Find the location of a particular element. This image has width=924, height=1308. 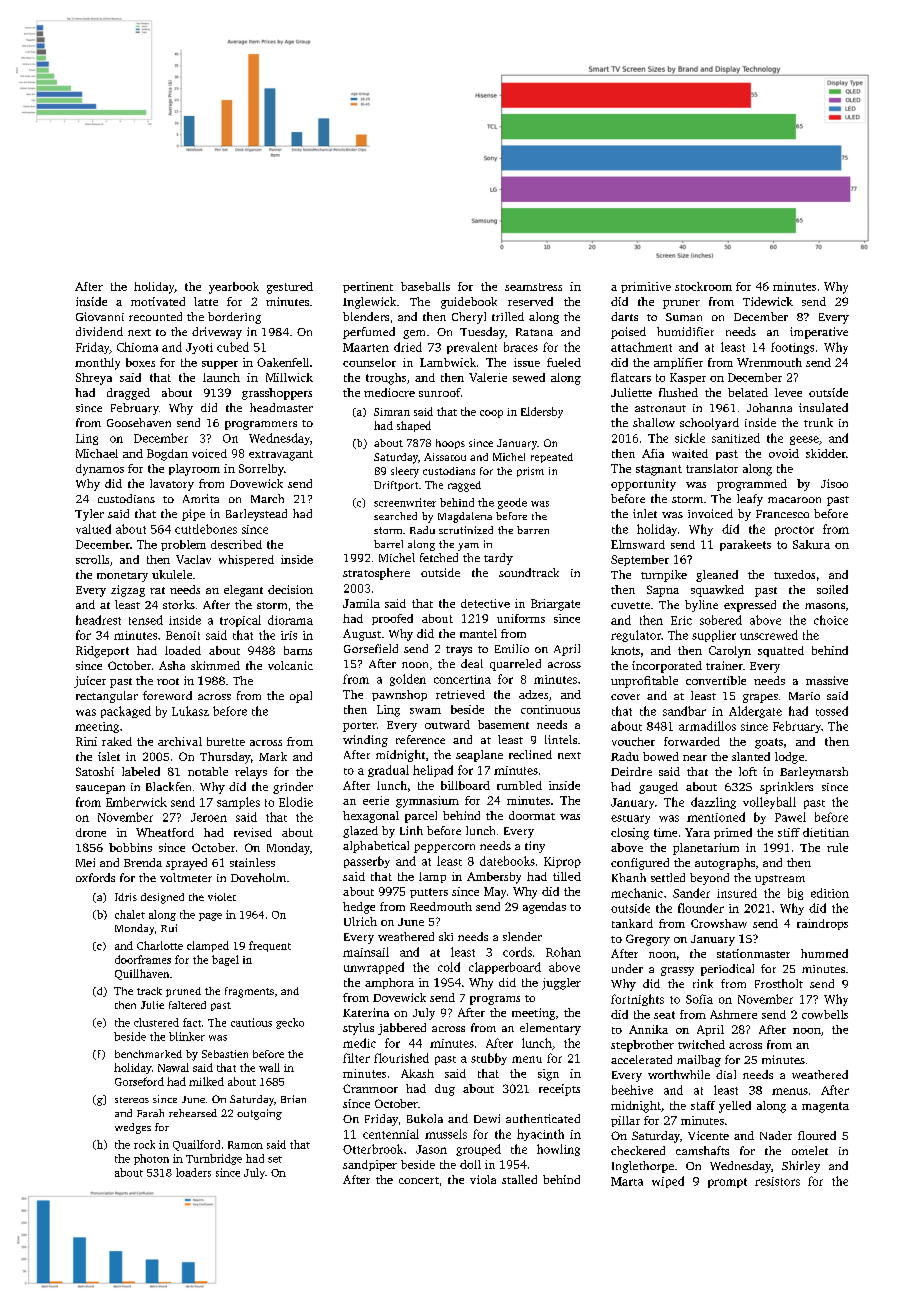

Turnbridge is located at coordinates (214, 1159).
